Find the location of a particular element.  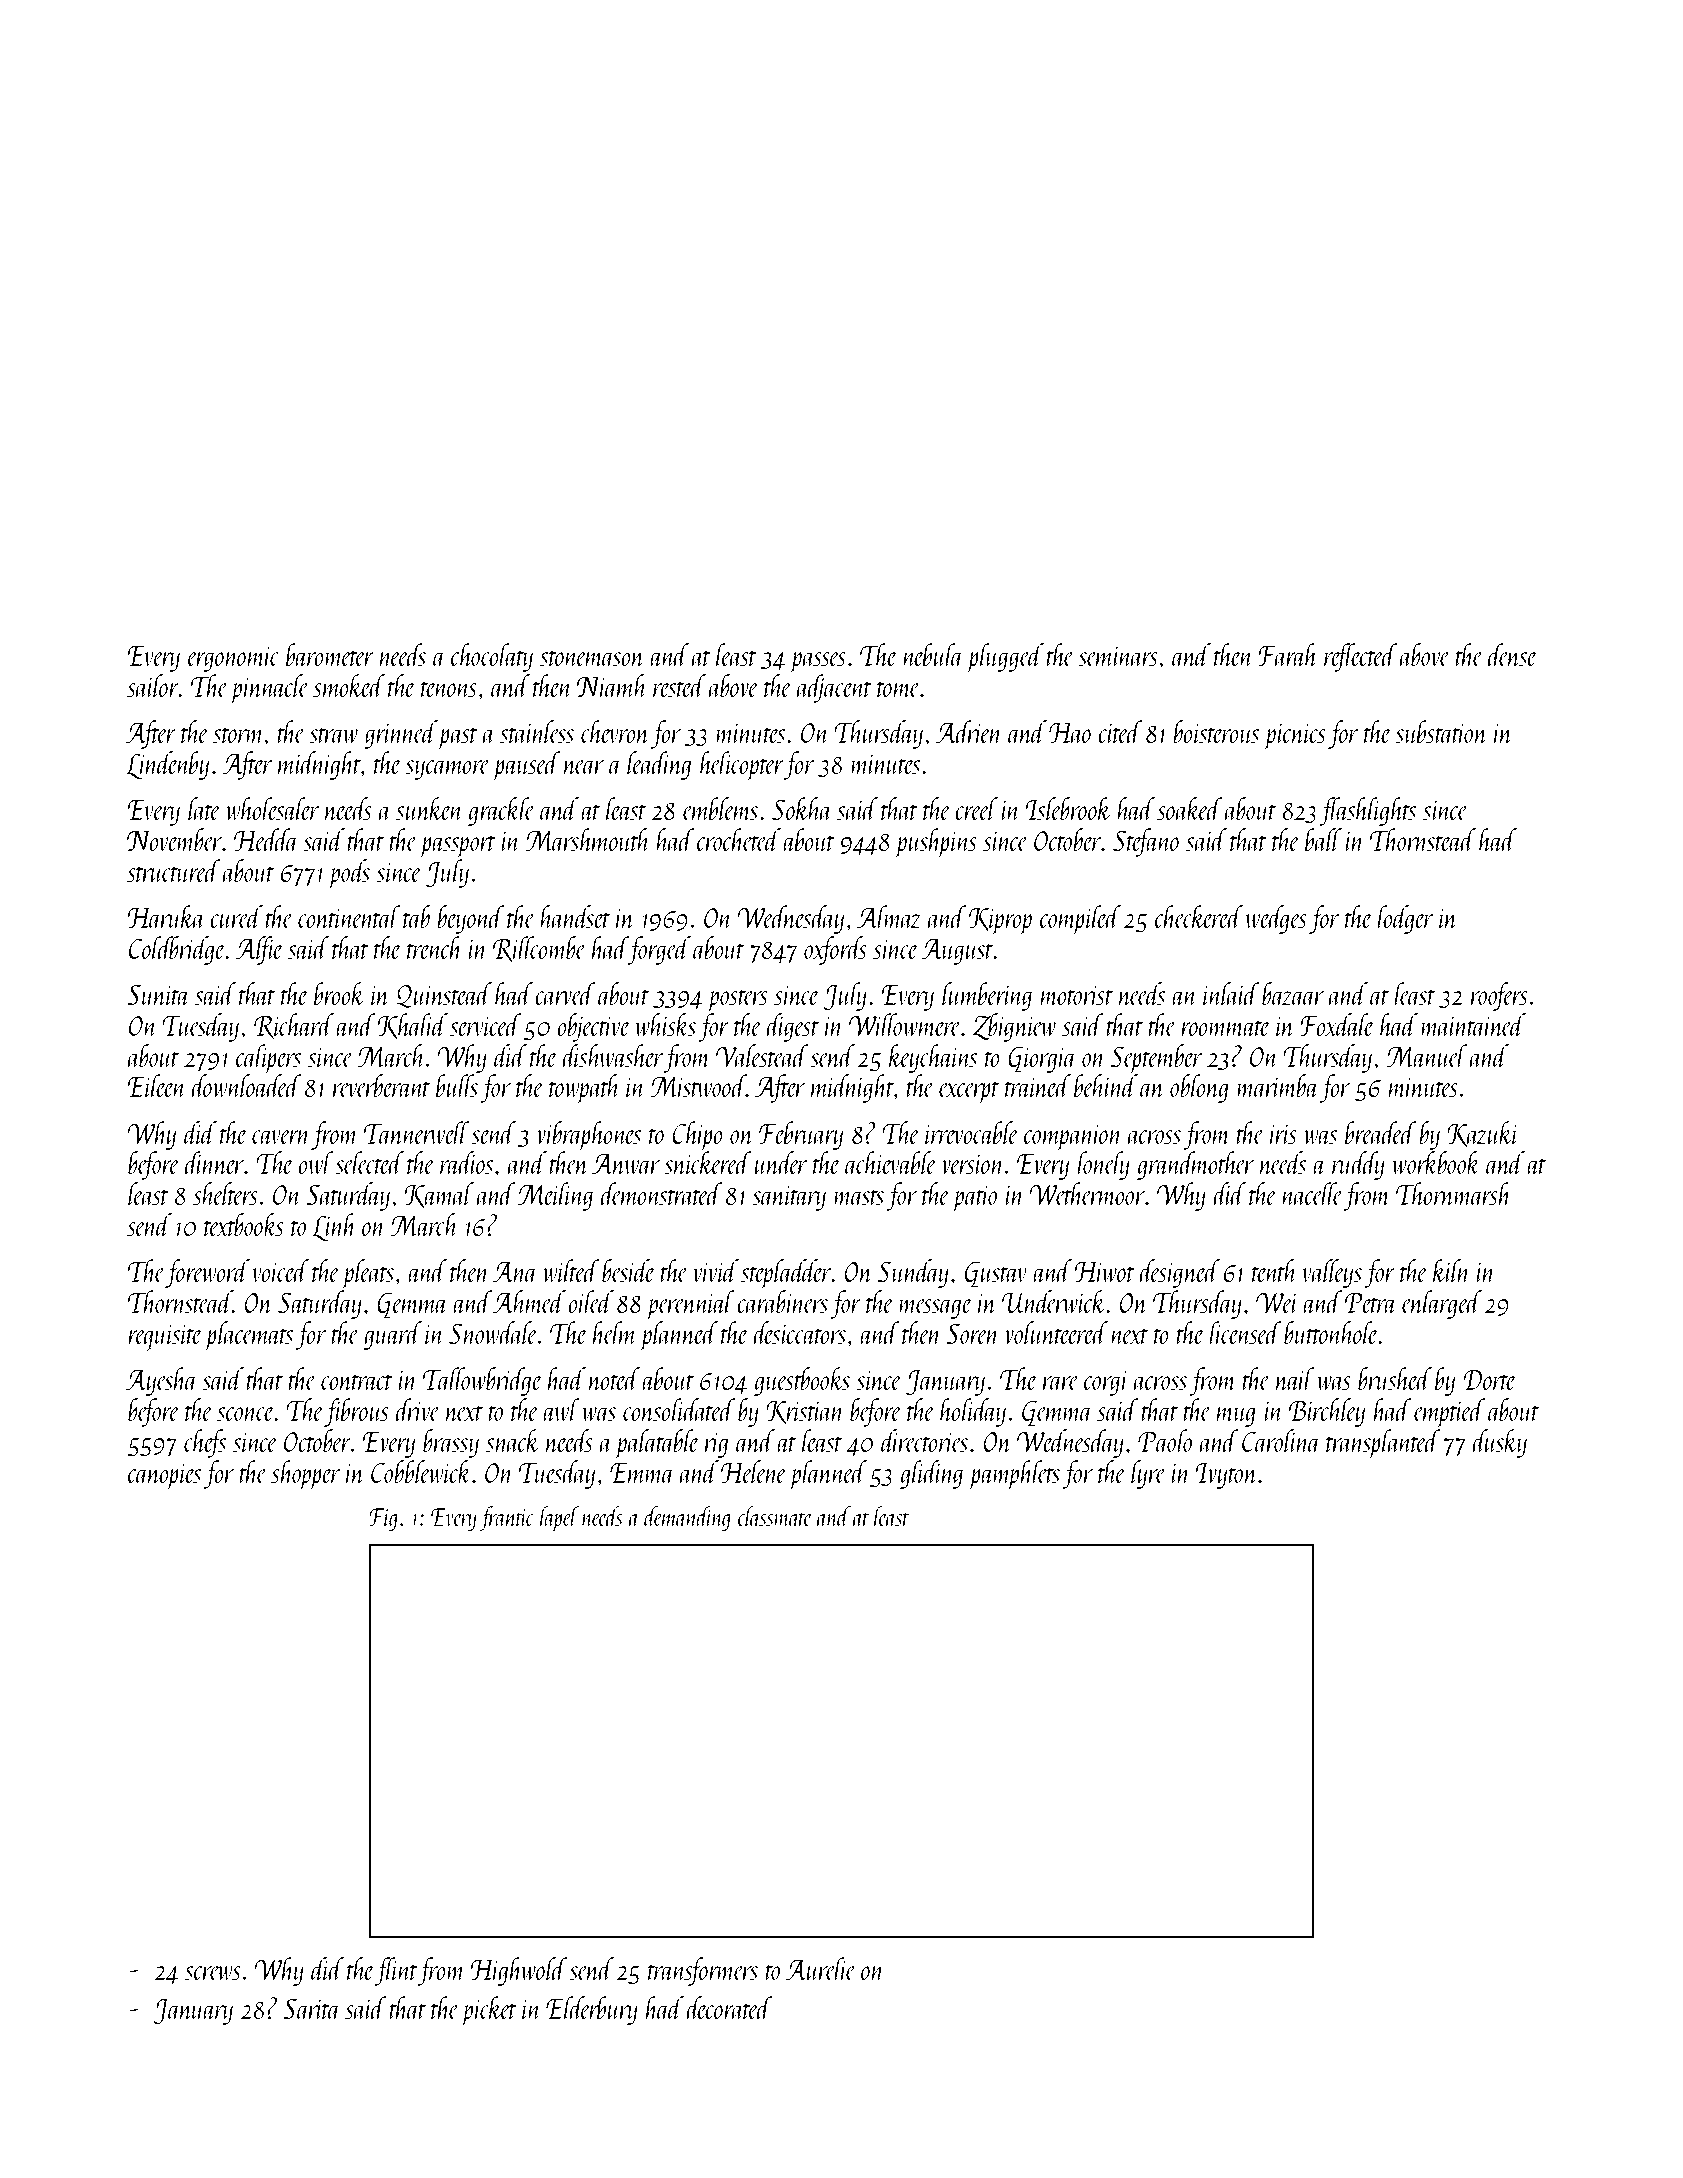

Sokha is located at coordinates (802, 808).
